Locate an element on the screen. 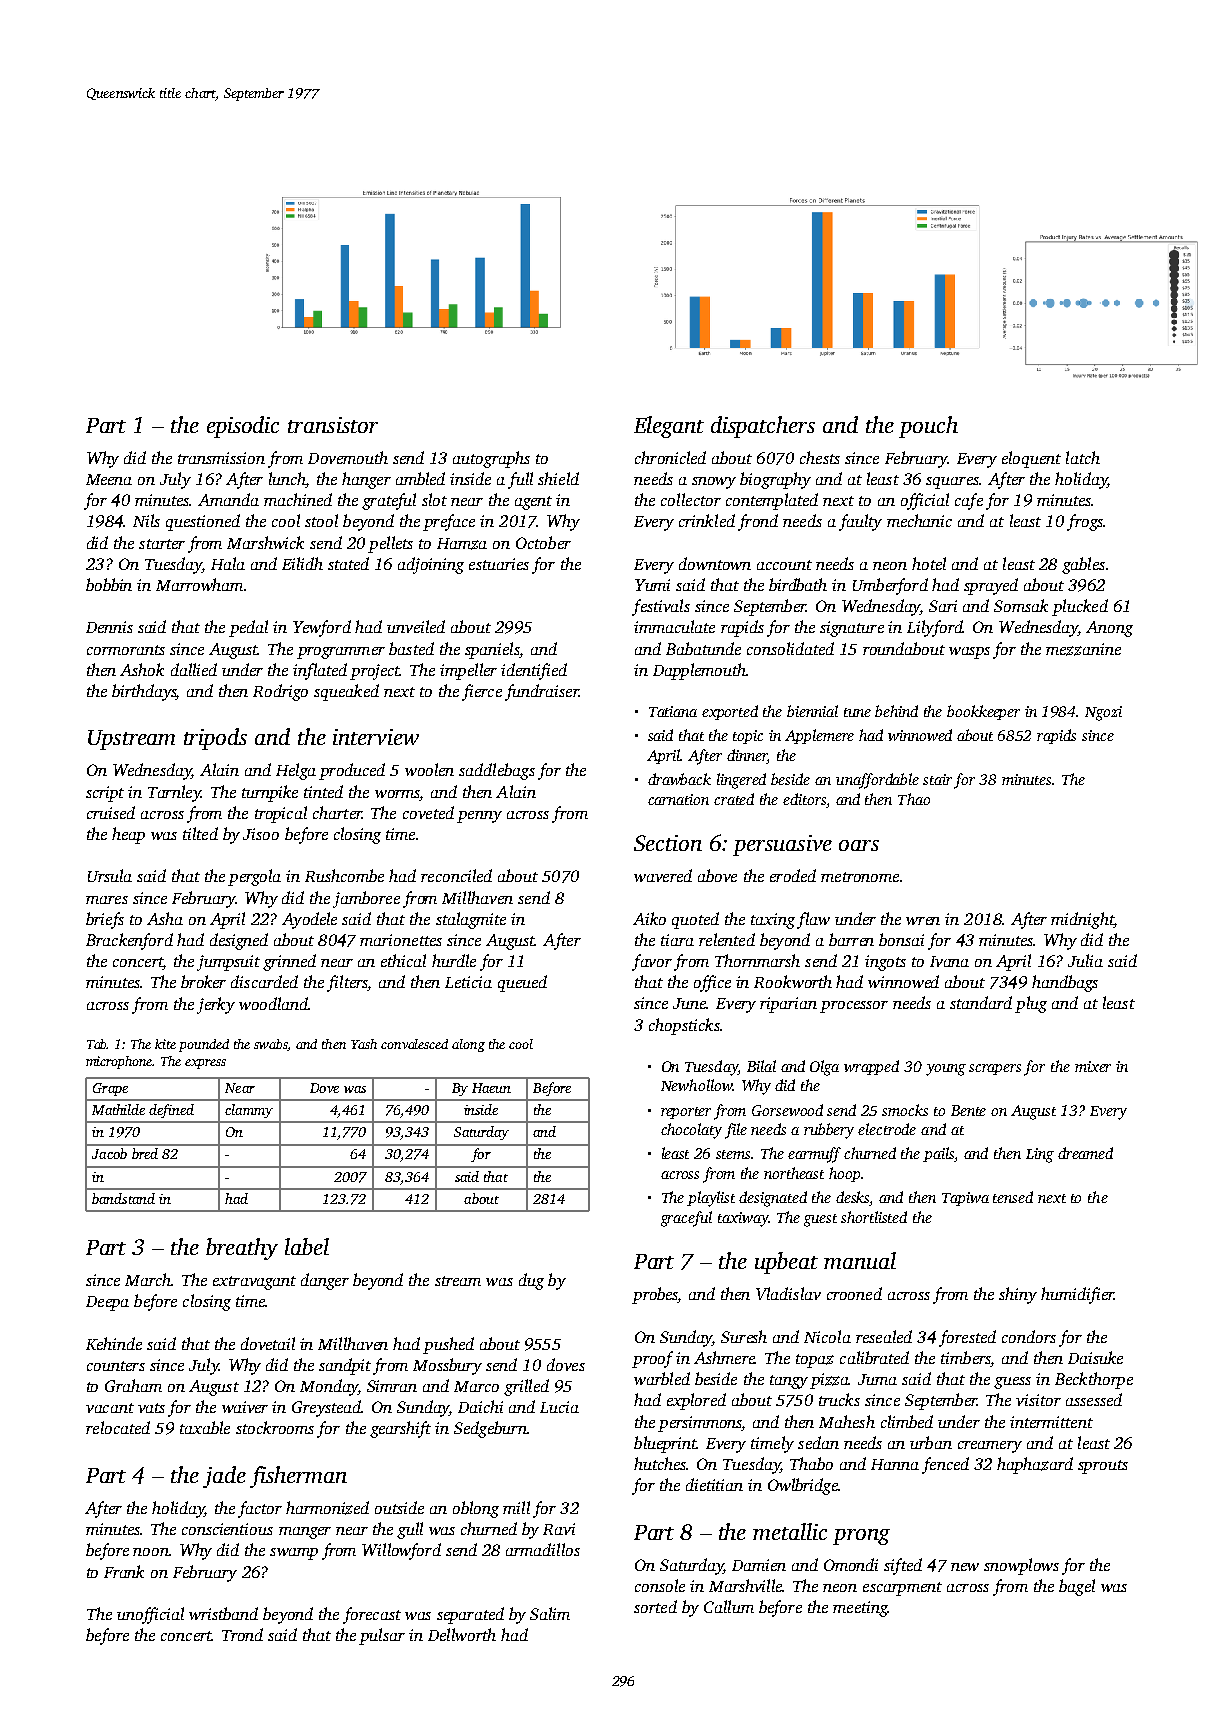 This screenshot has height=1730, width=1223. Meena is located at coordinates (109, 479).
